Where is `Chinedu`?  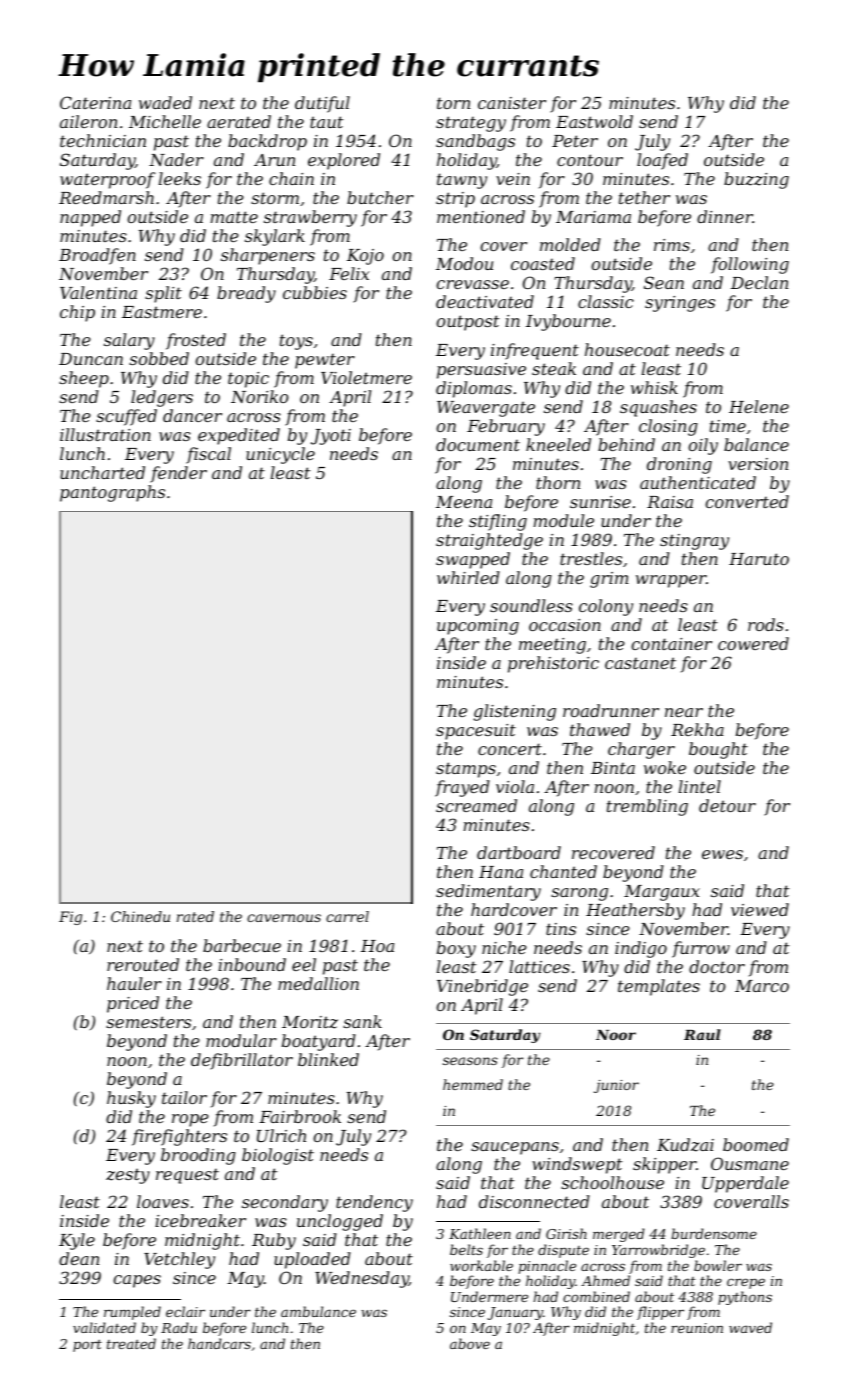 Chinedu is located at coordinates (140, 916).
